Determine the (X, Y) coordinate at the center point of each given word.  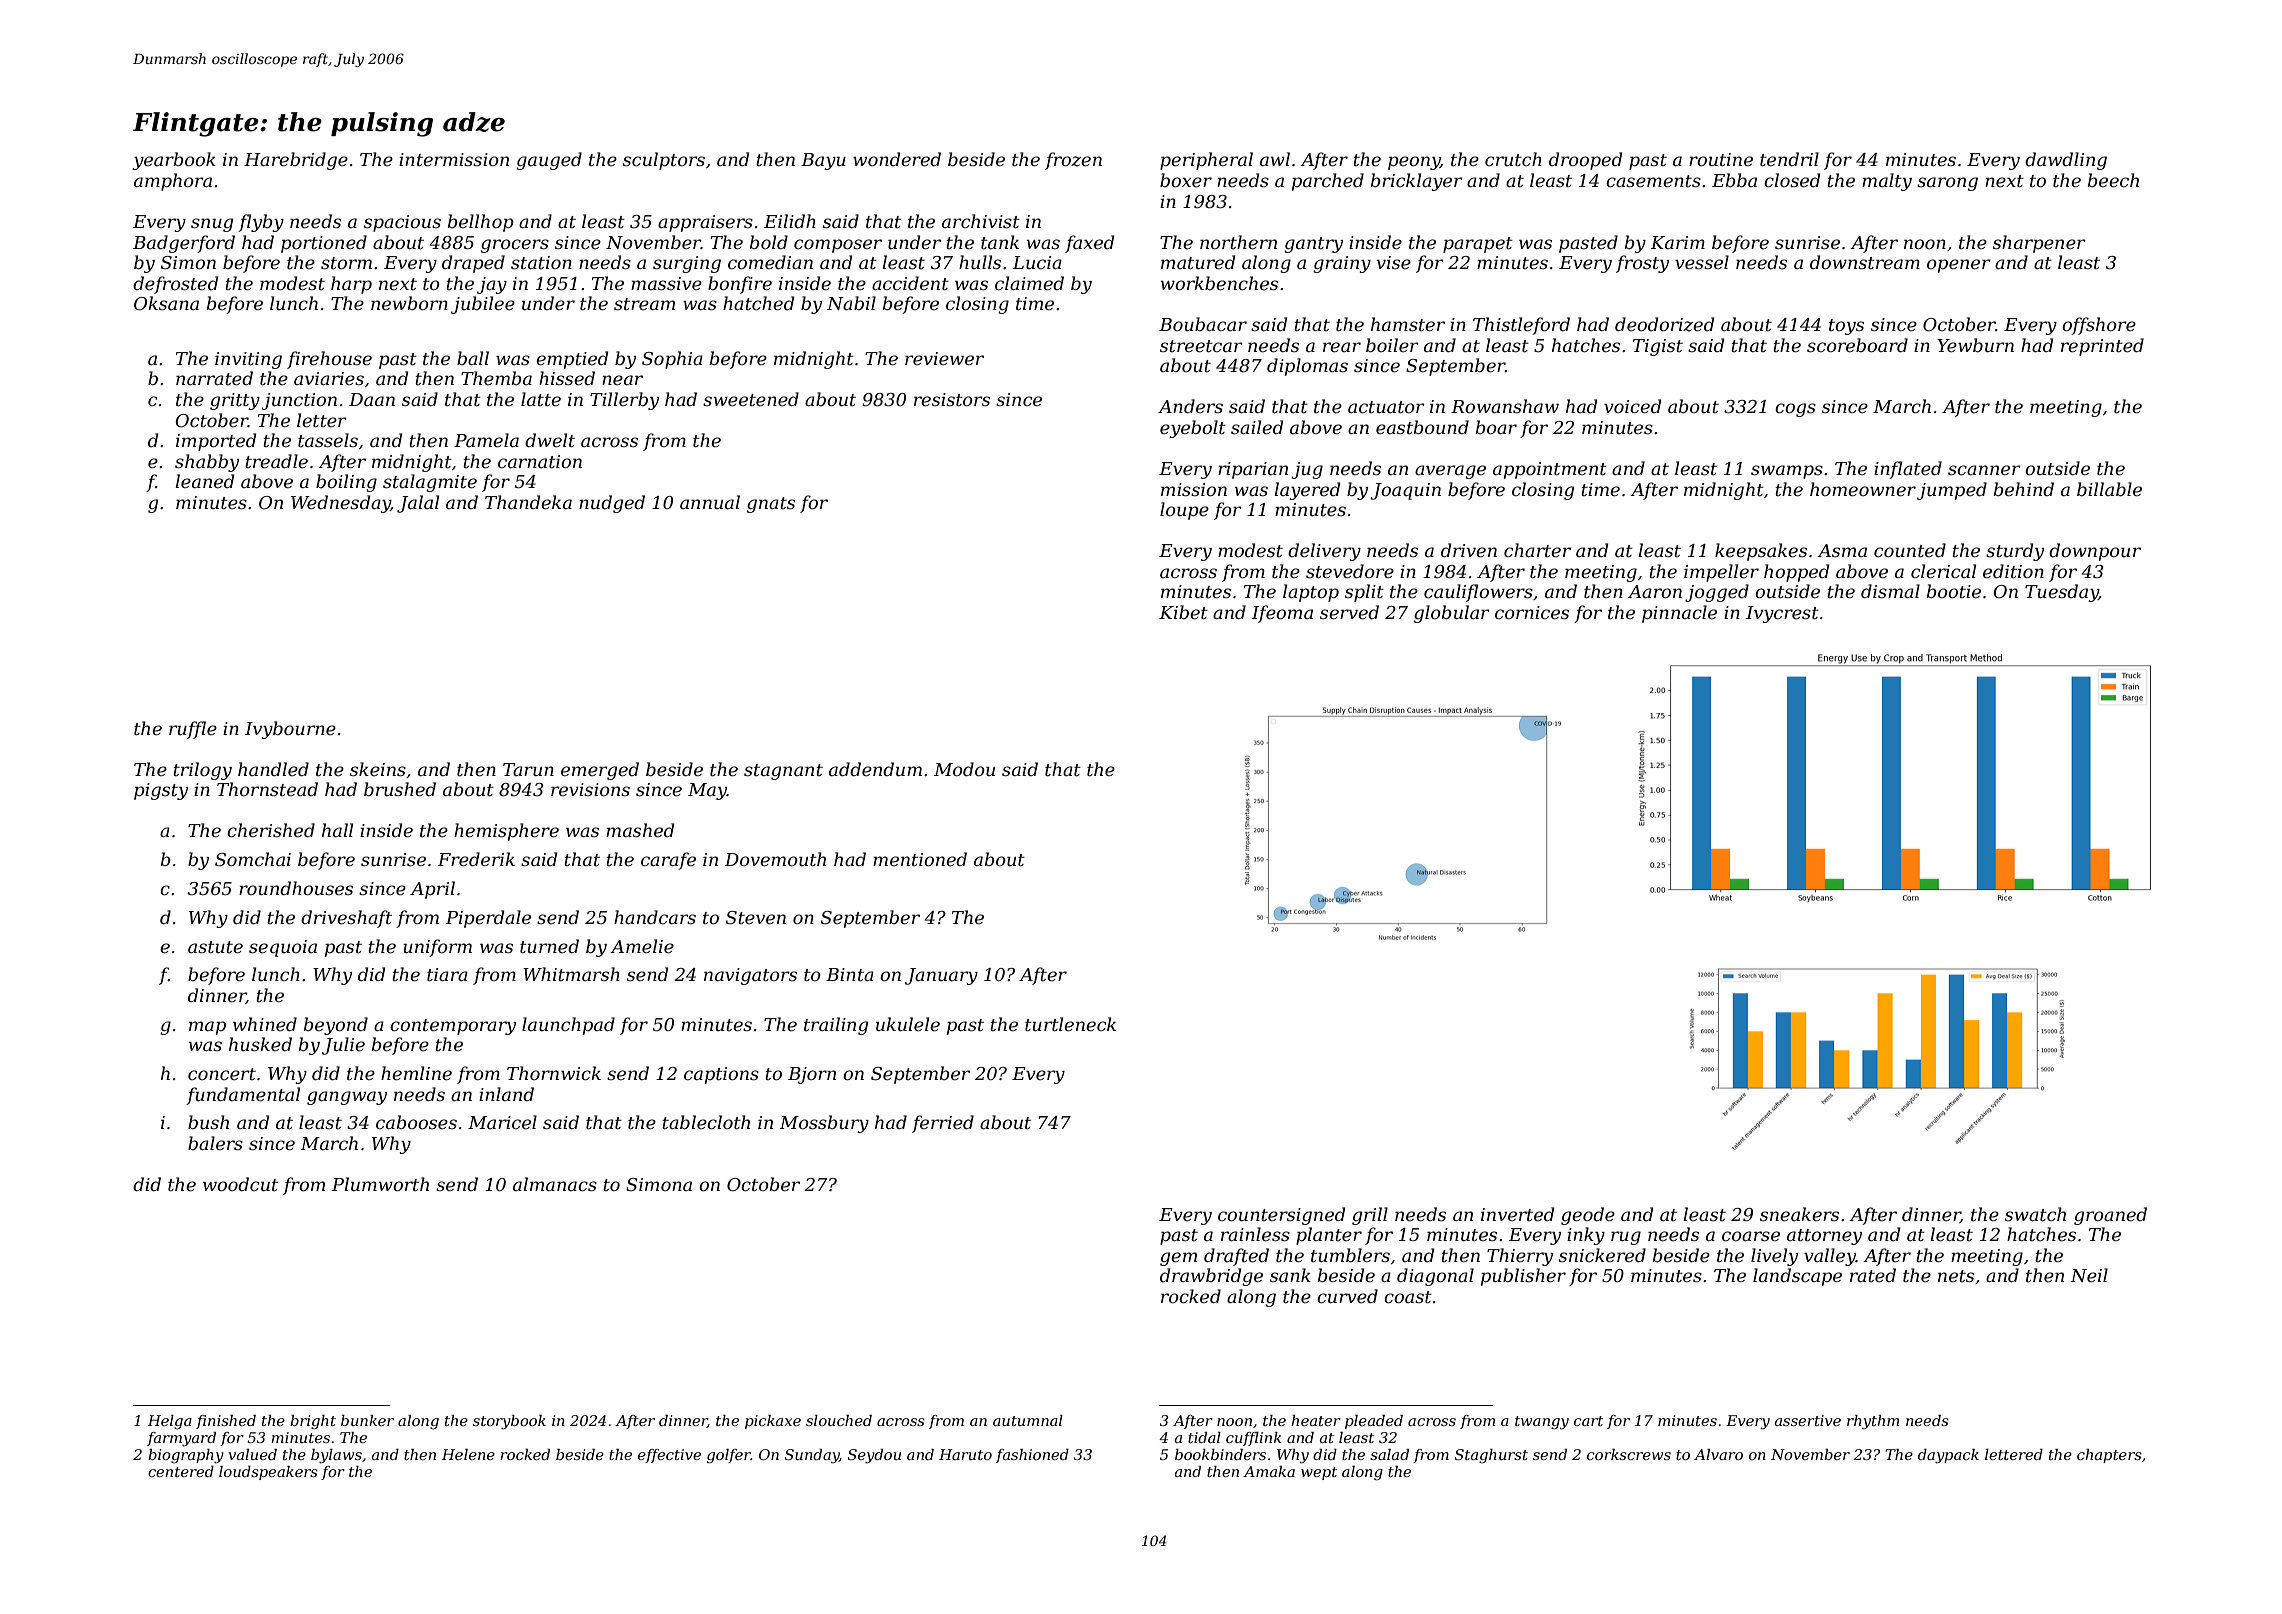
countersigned (1281, 1216)
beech (2113, 180)
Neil (2089, 1275)
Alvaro (1718, 1454)
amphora (173, 182)
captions (721, 1075)
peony (1414, 163)
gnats (771, 505)
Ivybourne (290, 730)
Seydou (874, 1456)
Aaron (1655, 591)
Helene (468, 1454)
